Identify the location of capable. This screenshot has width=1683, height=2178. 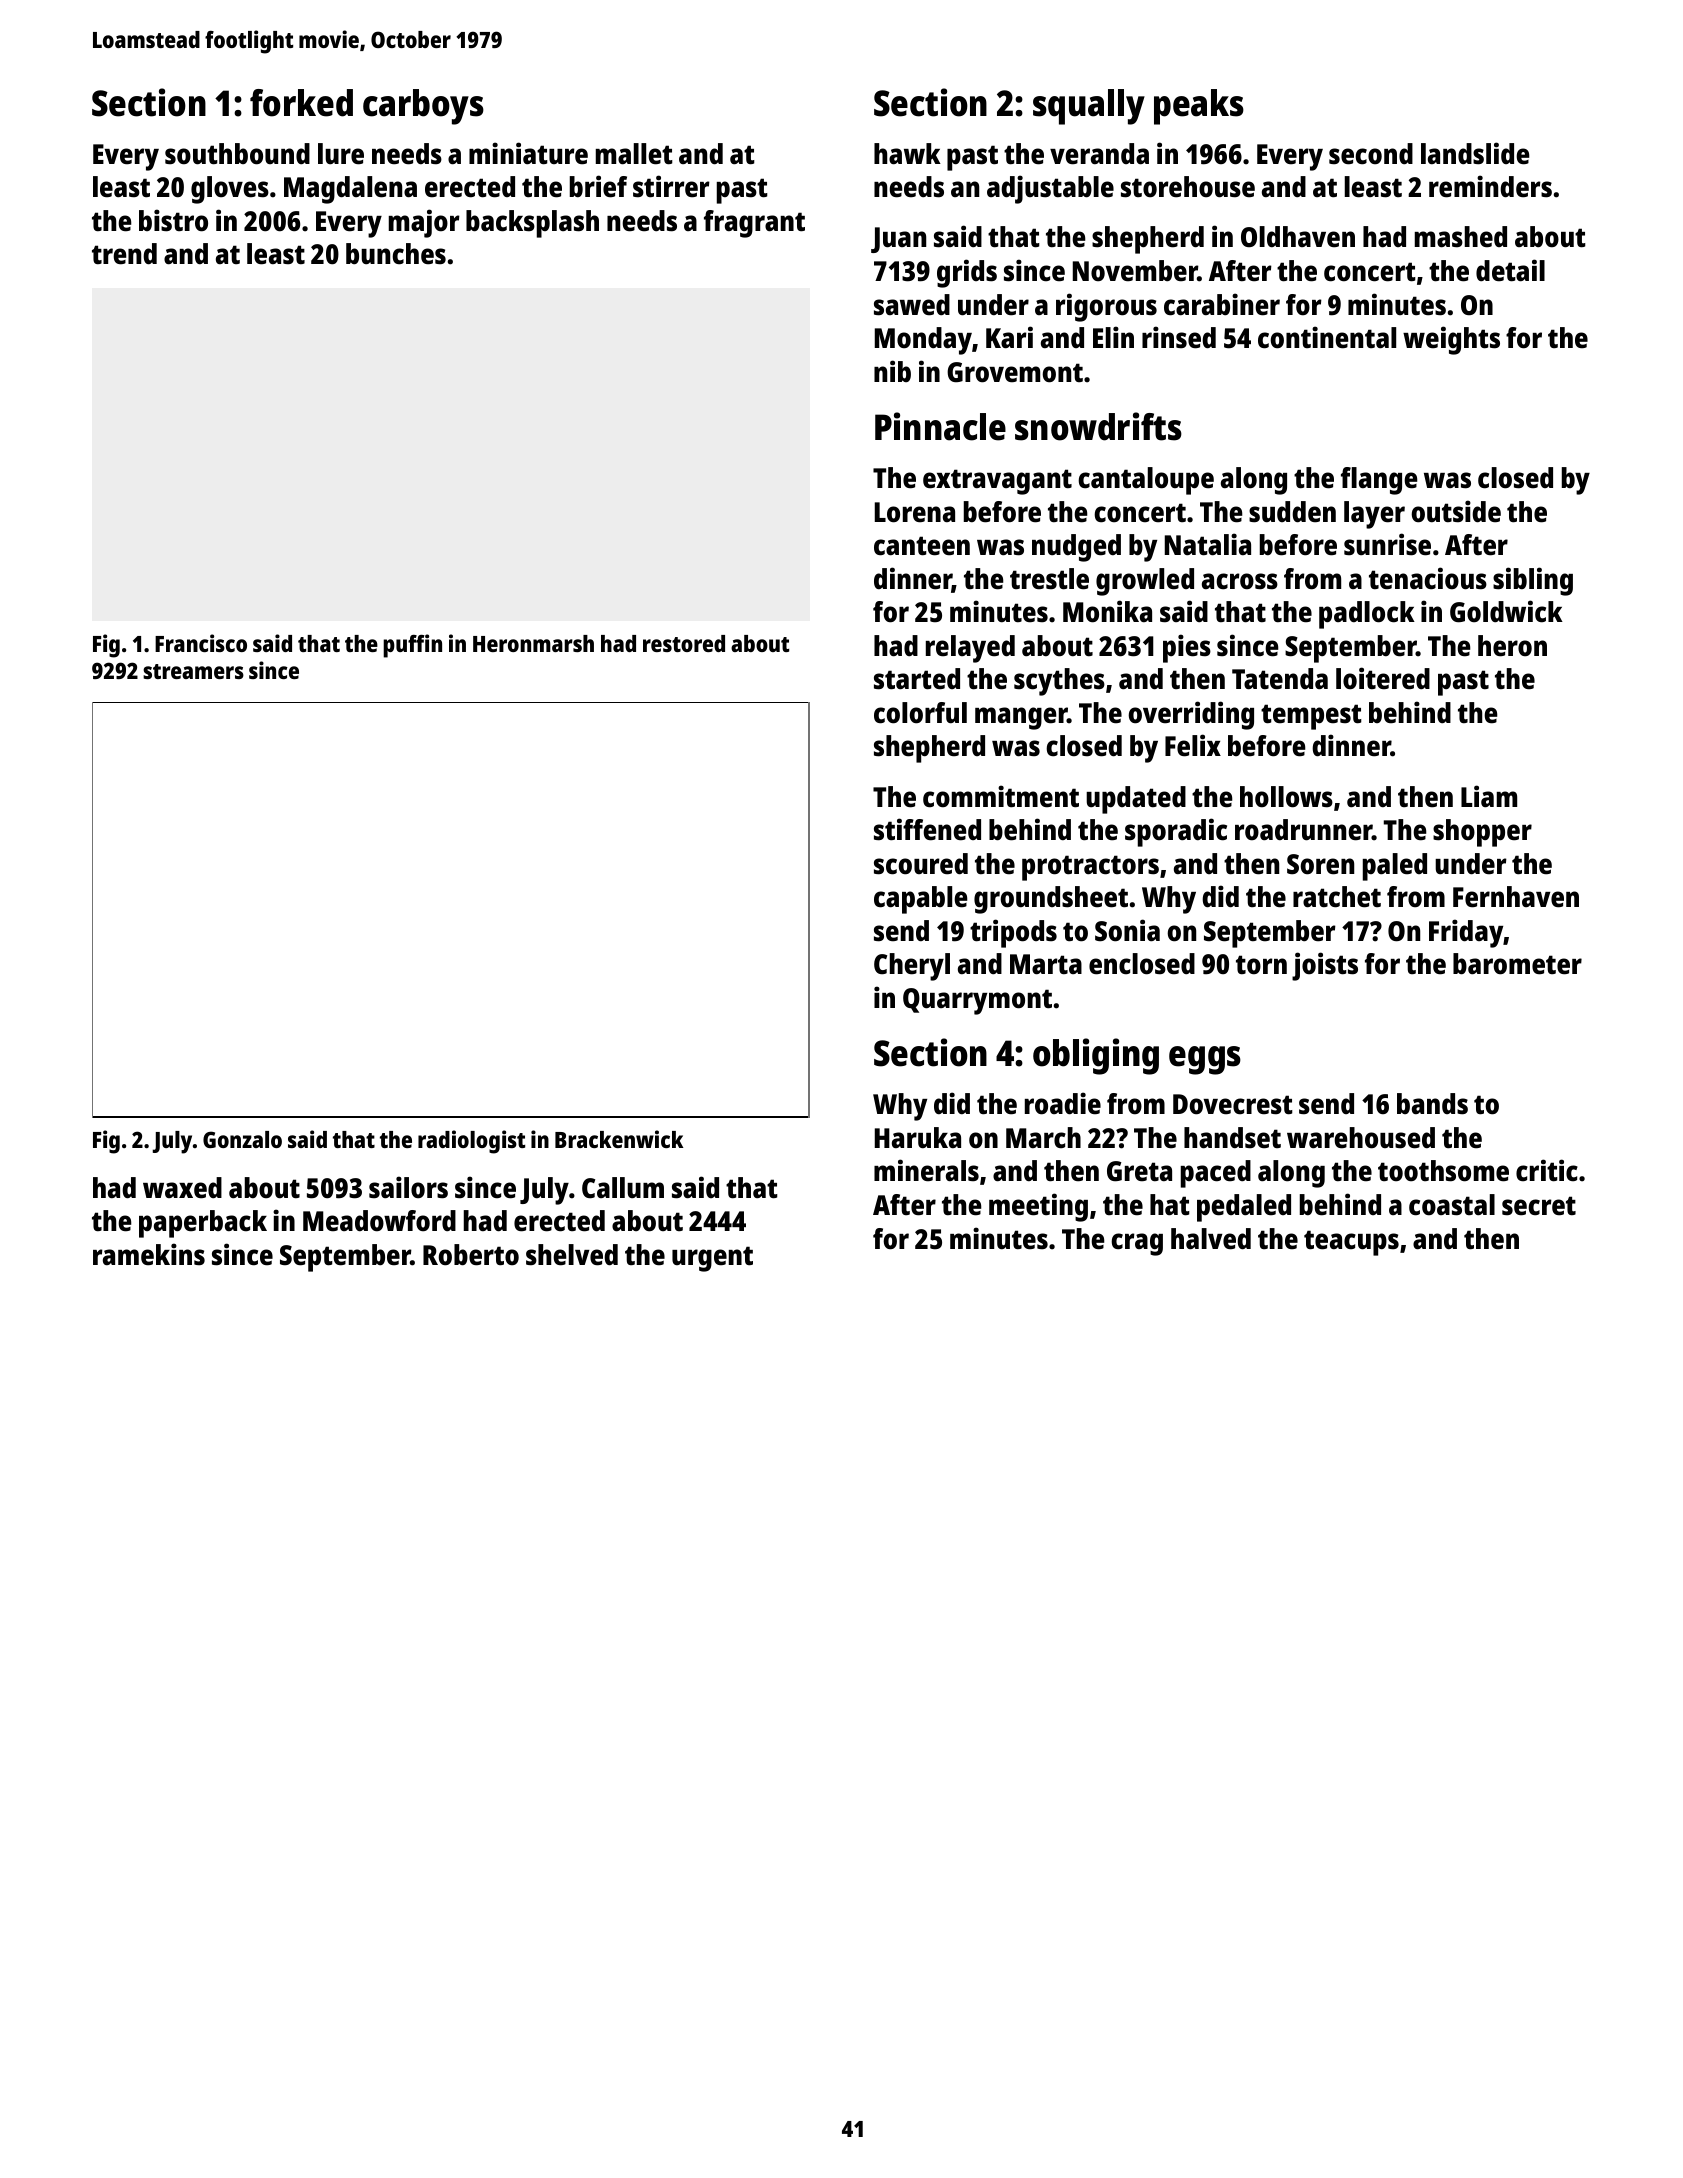
(921, 900).
